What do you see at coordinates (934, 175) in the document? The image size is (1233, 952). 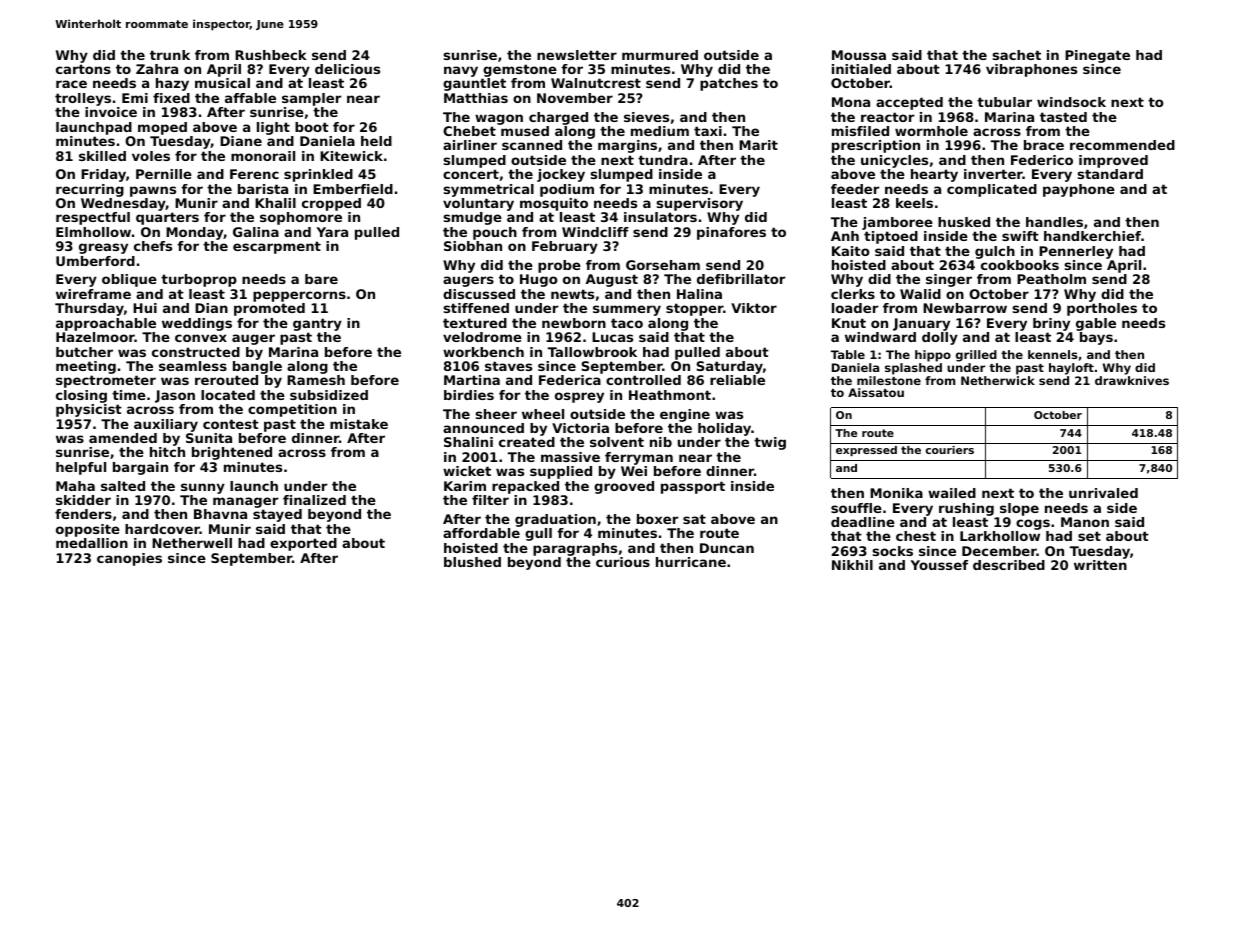 I see `hearty` at bounding box center [934, 175].
